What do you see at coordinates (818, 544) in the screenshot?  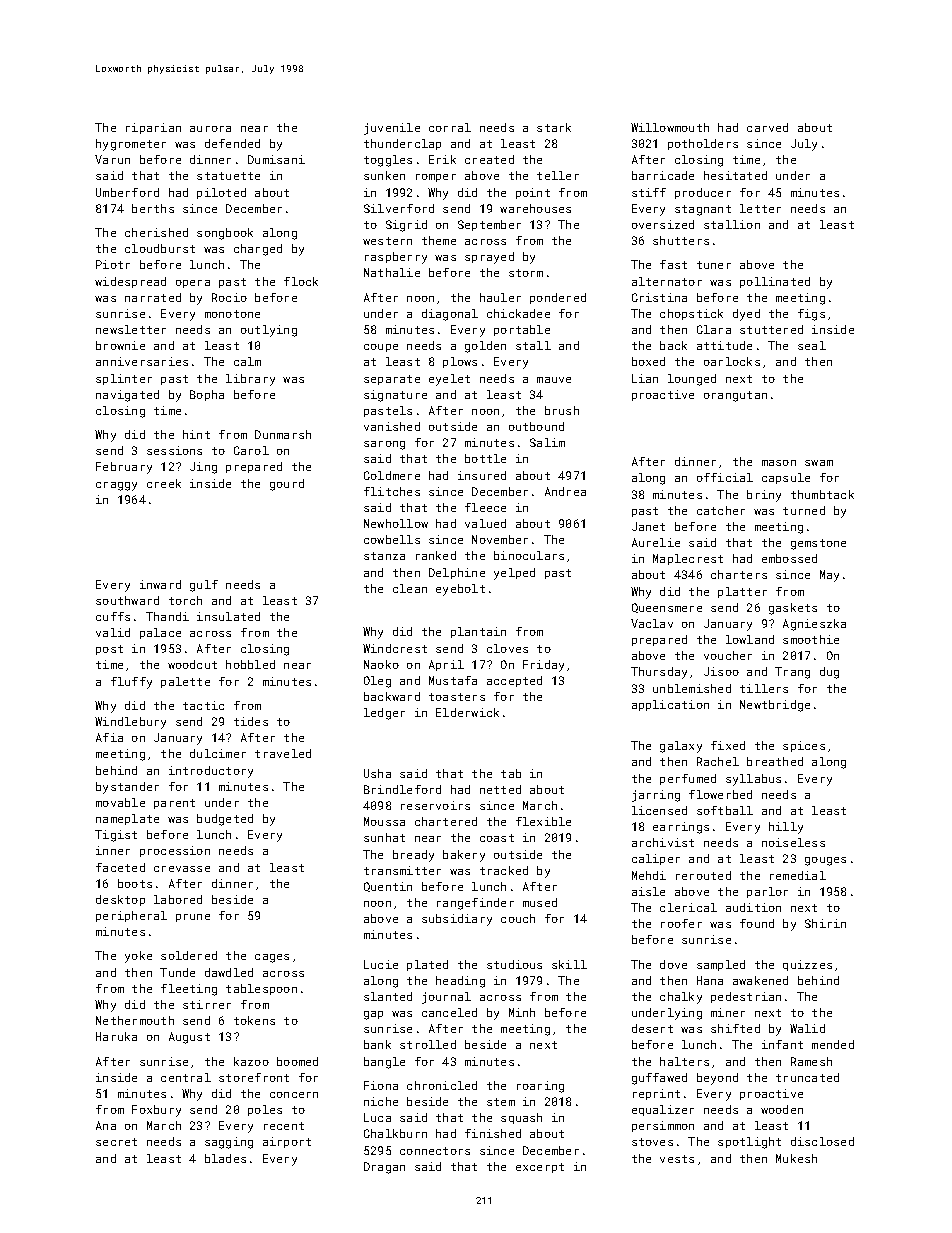 I see `gemstone` at bounding box center [818, 544].
